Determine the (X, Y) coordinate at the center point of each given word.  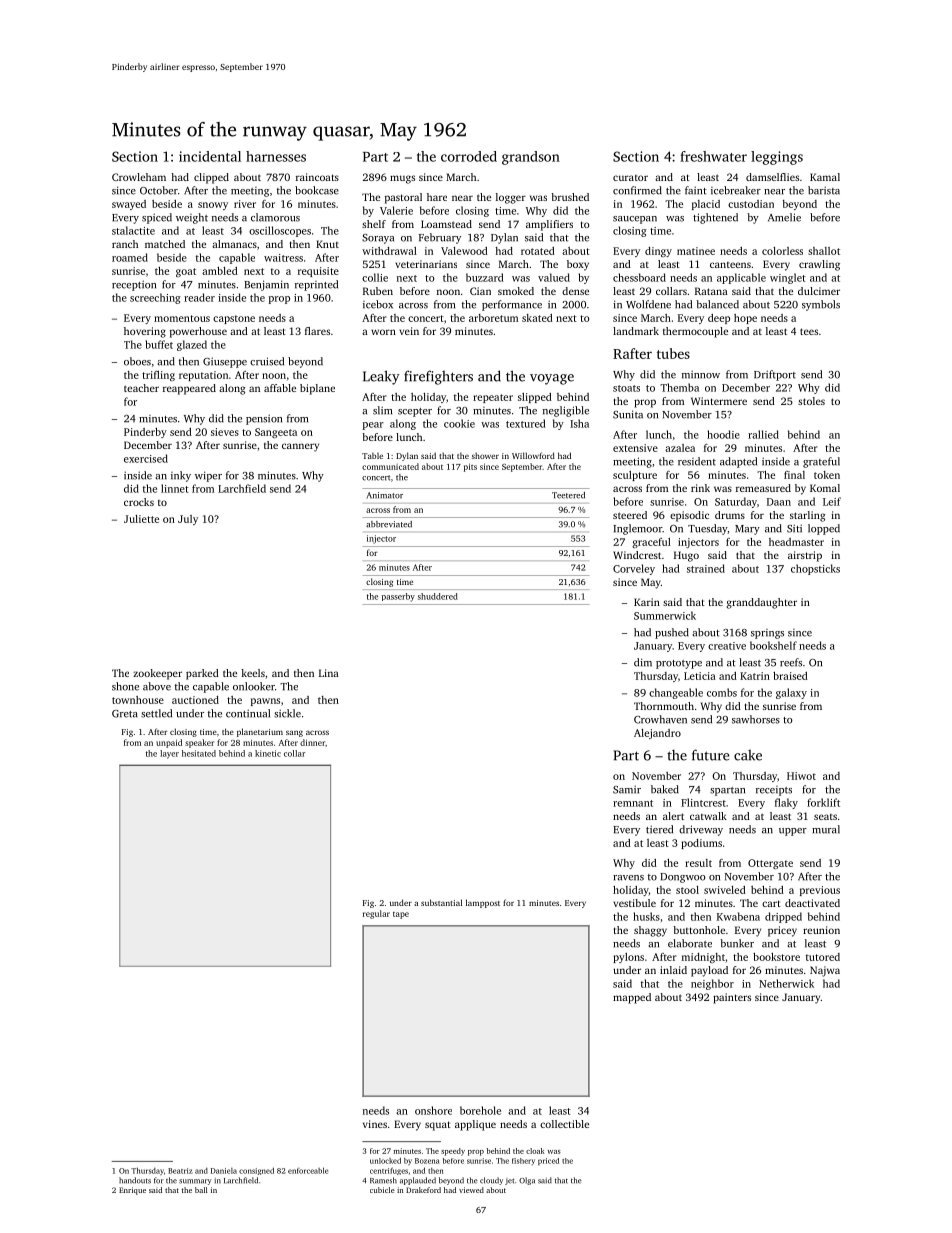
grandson (531, 158)
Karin (647, 602)
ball (201, 1190)
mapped (632, 998)
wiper (208, 476)
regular (376, 914)
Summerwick (665, 615)
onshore (433, 1110)
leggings (777, 158)
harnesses (276, 156)
